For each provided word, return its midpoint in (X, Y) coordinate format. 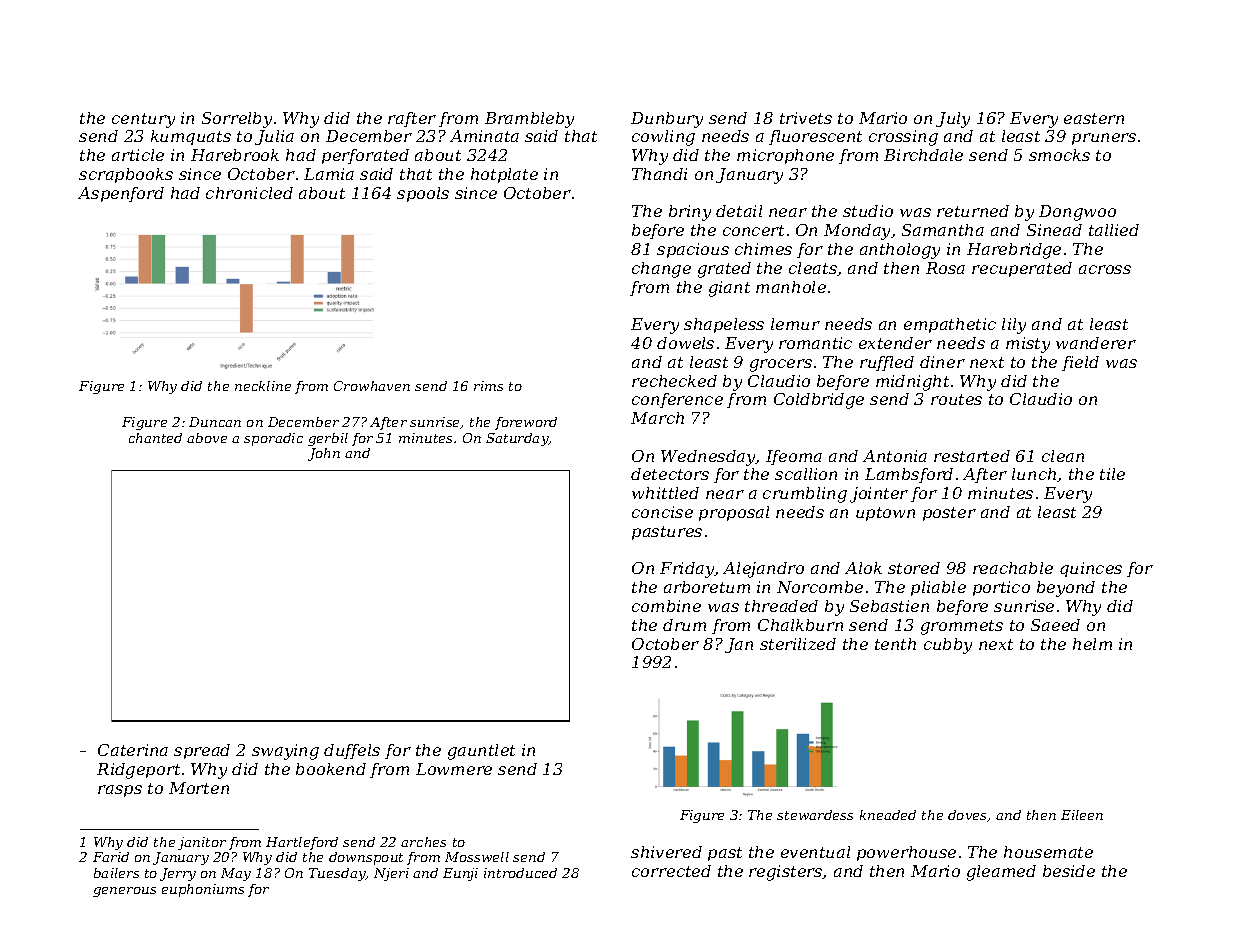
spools (423, 194)
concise (662, 512)
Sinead (1054, 230)
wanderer (1096, 343)
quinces (1091, 569)
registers (786, 873)
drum (684, 625)
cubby (948, 646)
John (324, 454)
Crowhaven (372, 386)
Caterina (133, 750)
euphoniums (203, 890)
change (661, 270)
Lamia (329, 174)
